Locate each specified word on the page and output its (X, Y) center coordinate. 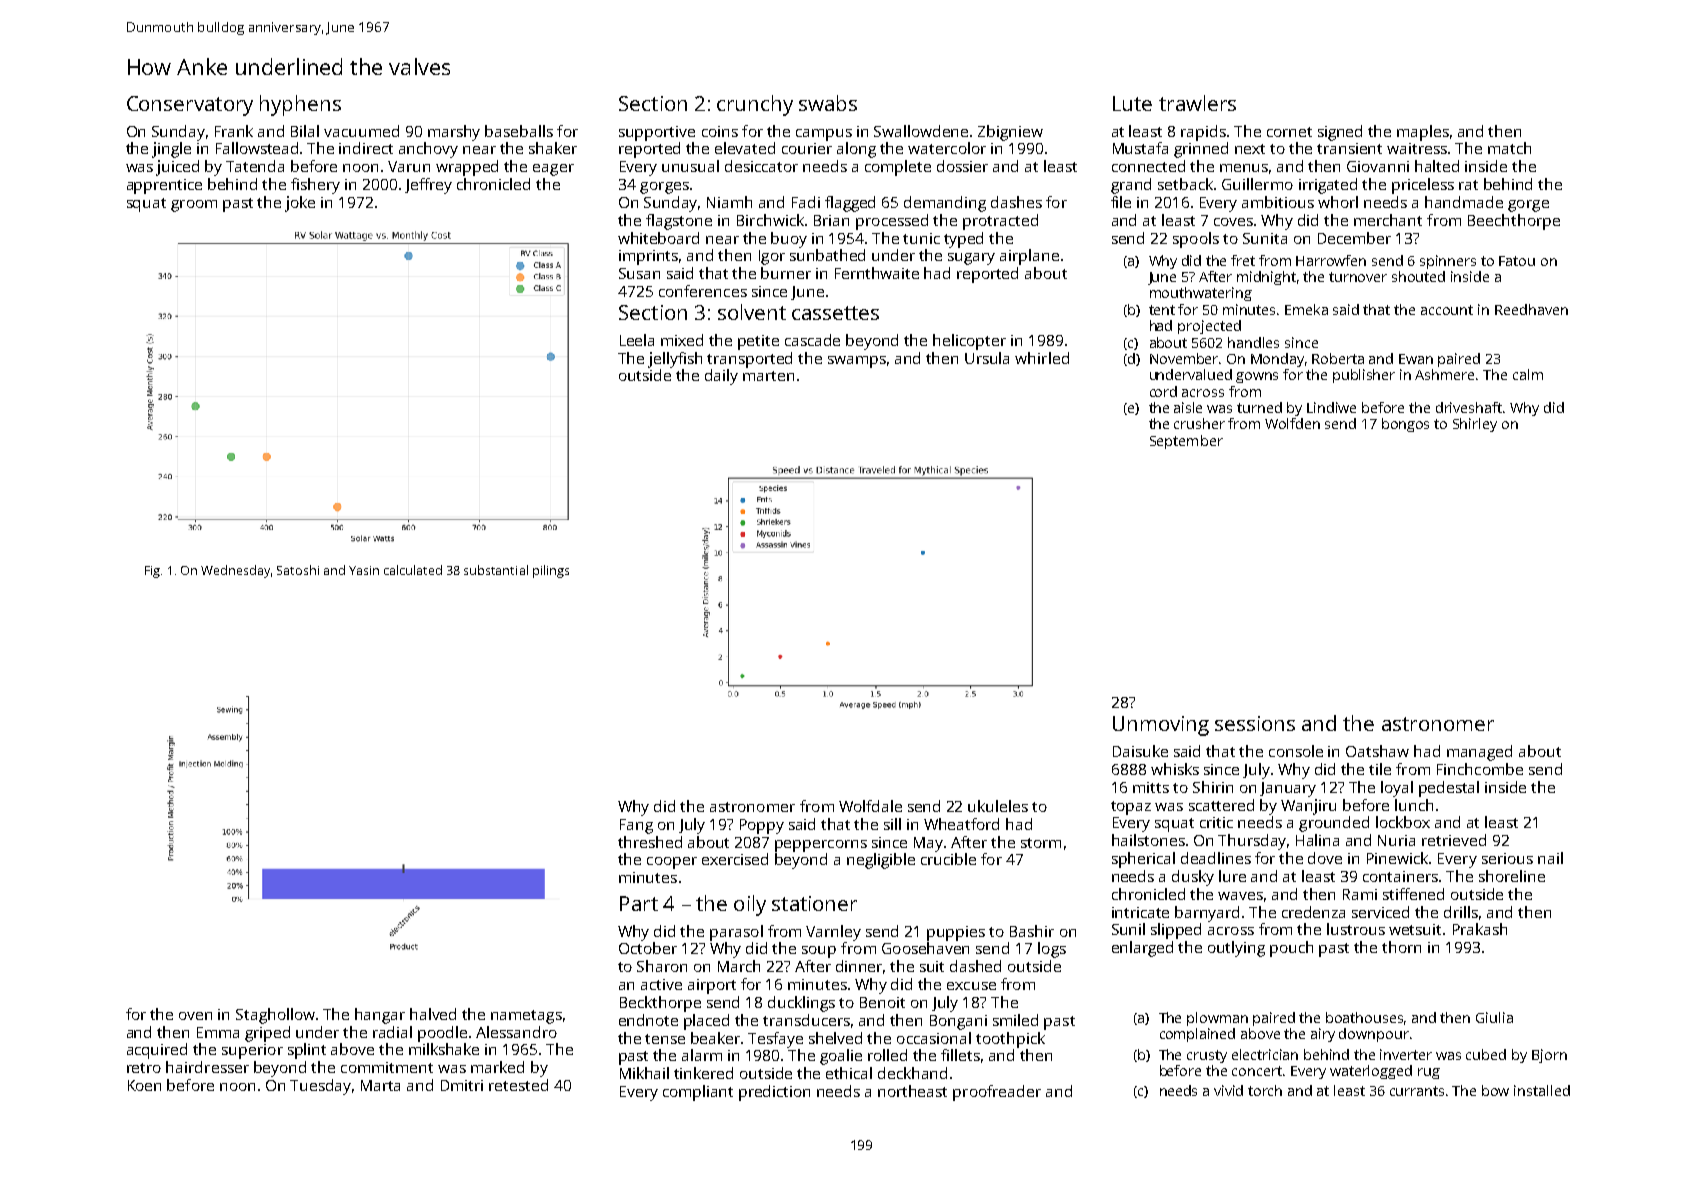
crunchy (755, 105)
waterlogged (1371, 1072)
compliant (698, 1093)
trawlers (1197, 103)
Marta (380, 1085)
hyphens (300, 105)
